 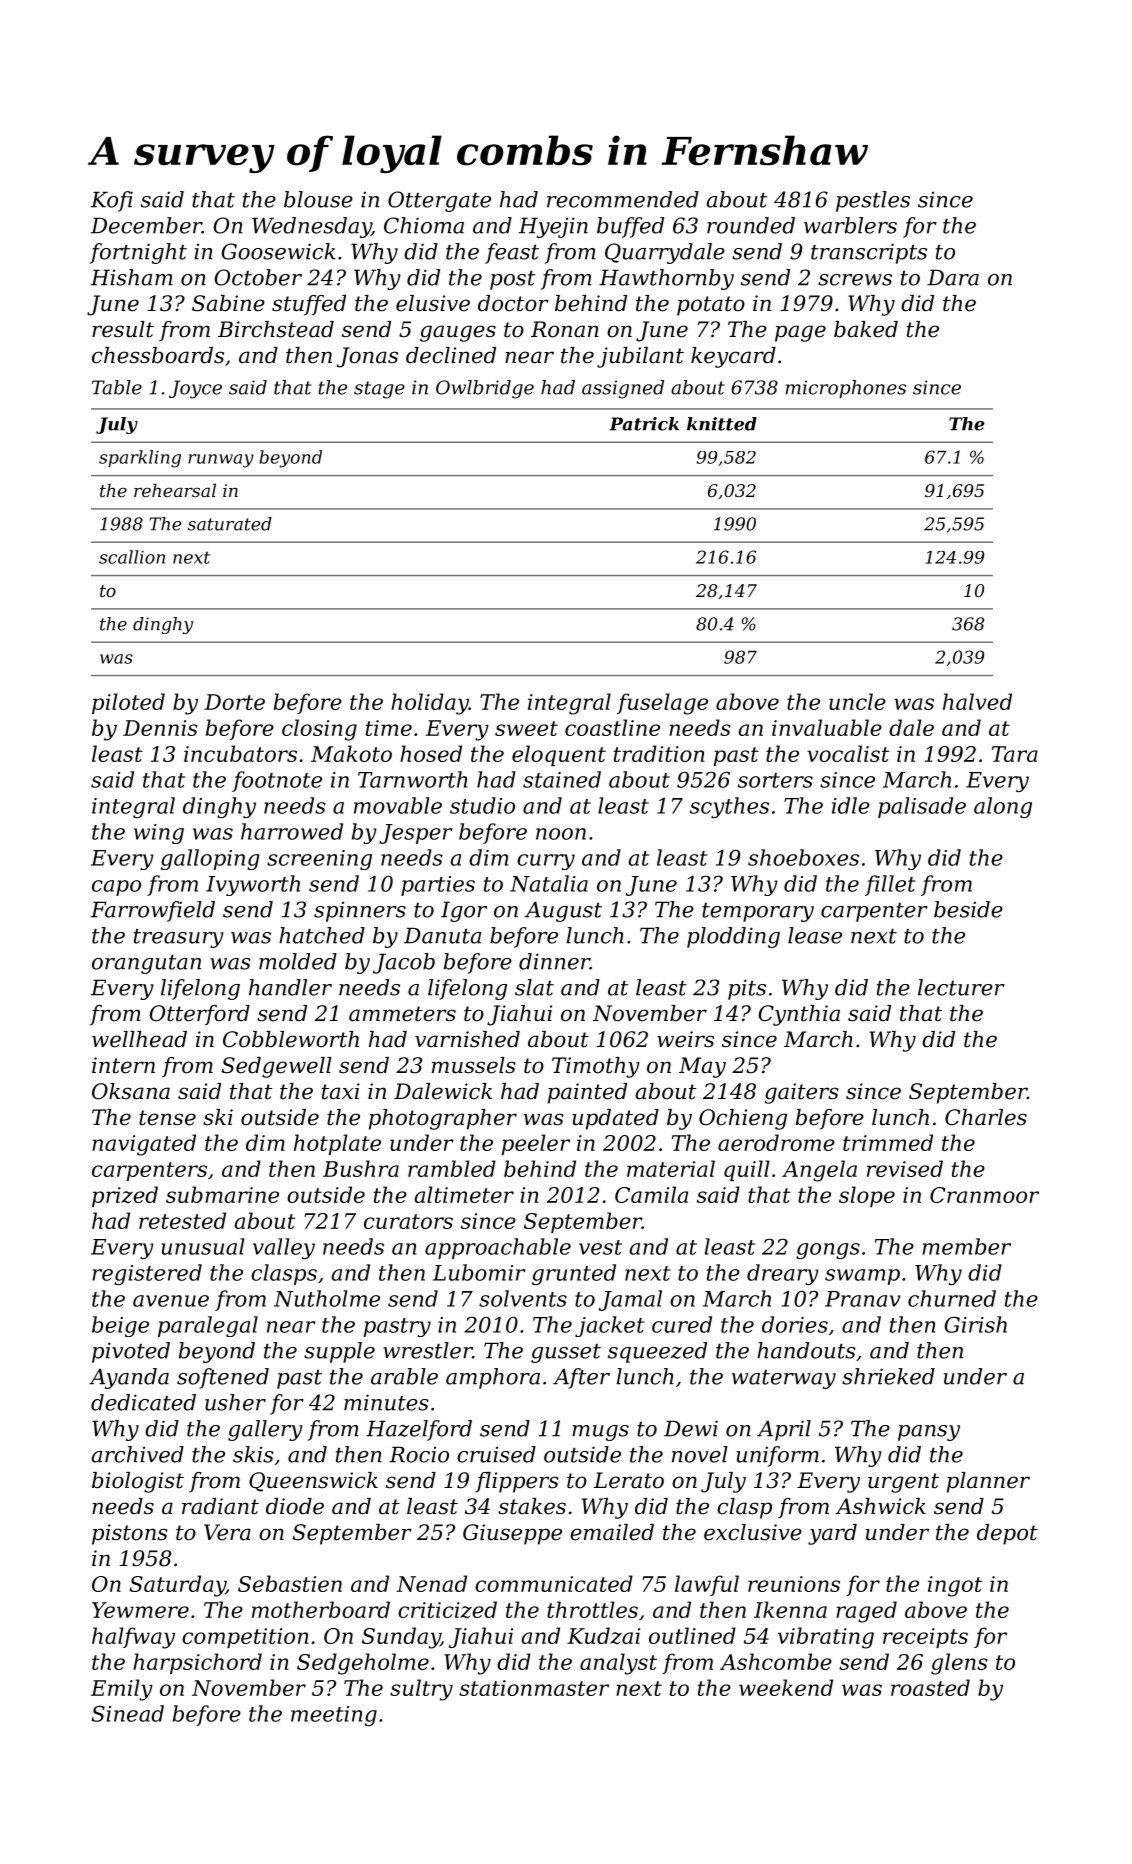 I want to click on Vera, so click(x=227, y=1532).
